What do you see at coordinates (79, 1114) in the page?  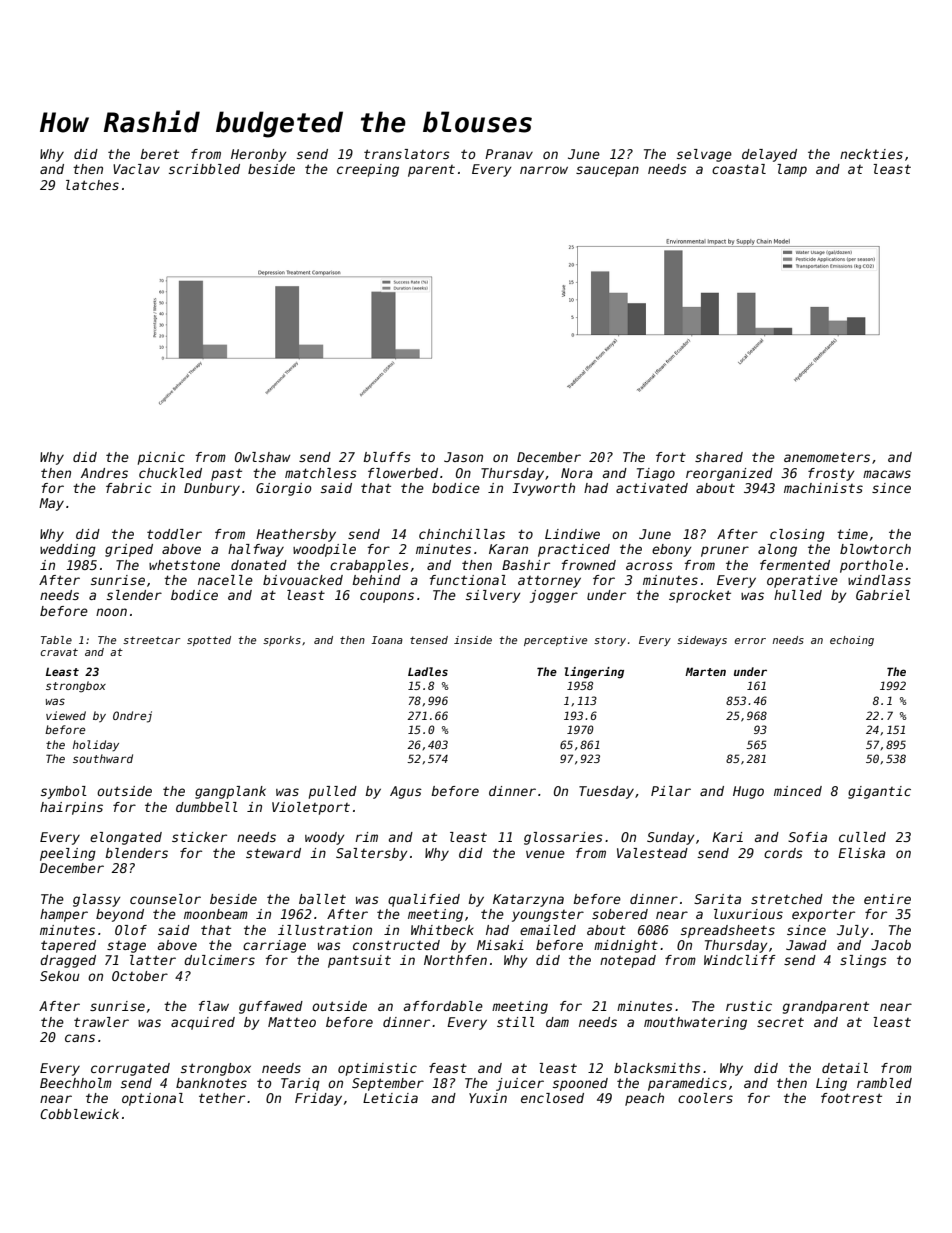 I see `Cobblewick` at bounding box center [79, 1114].
